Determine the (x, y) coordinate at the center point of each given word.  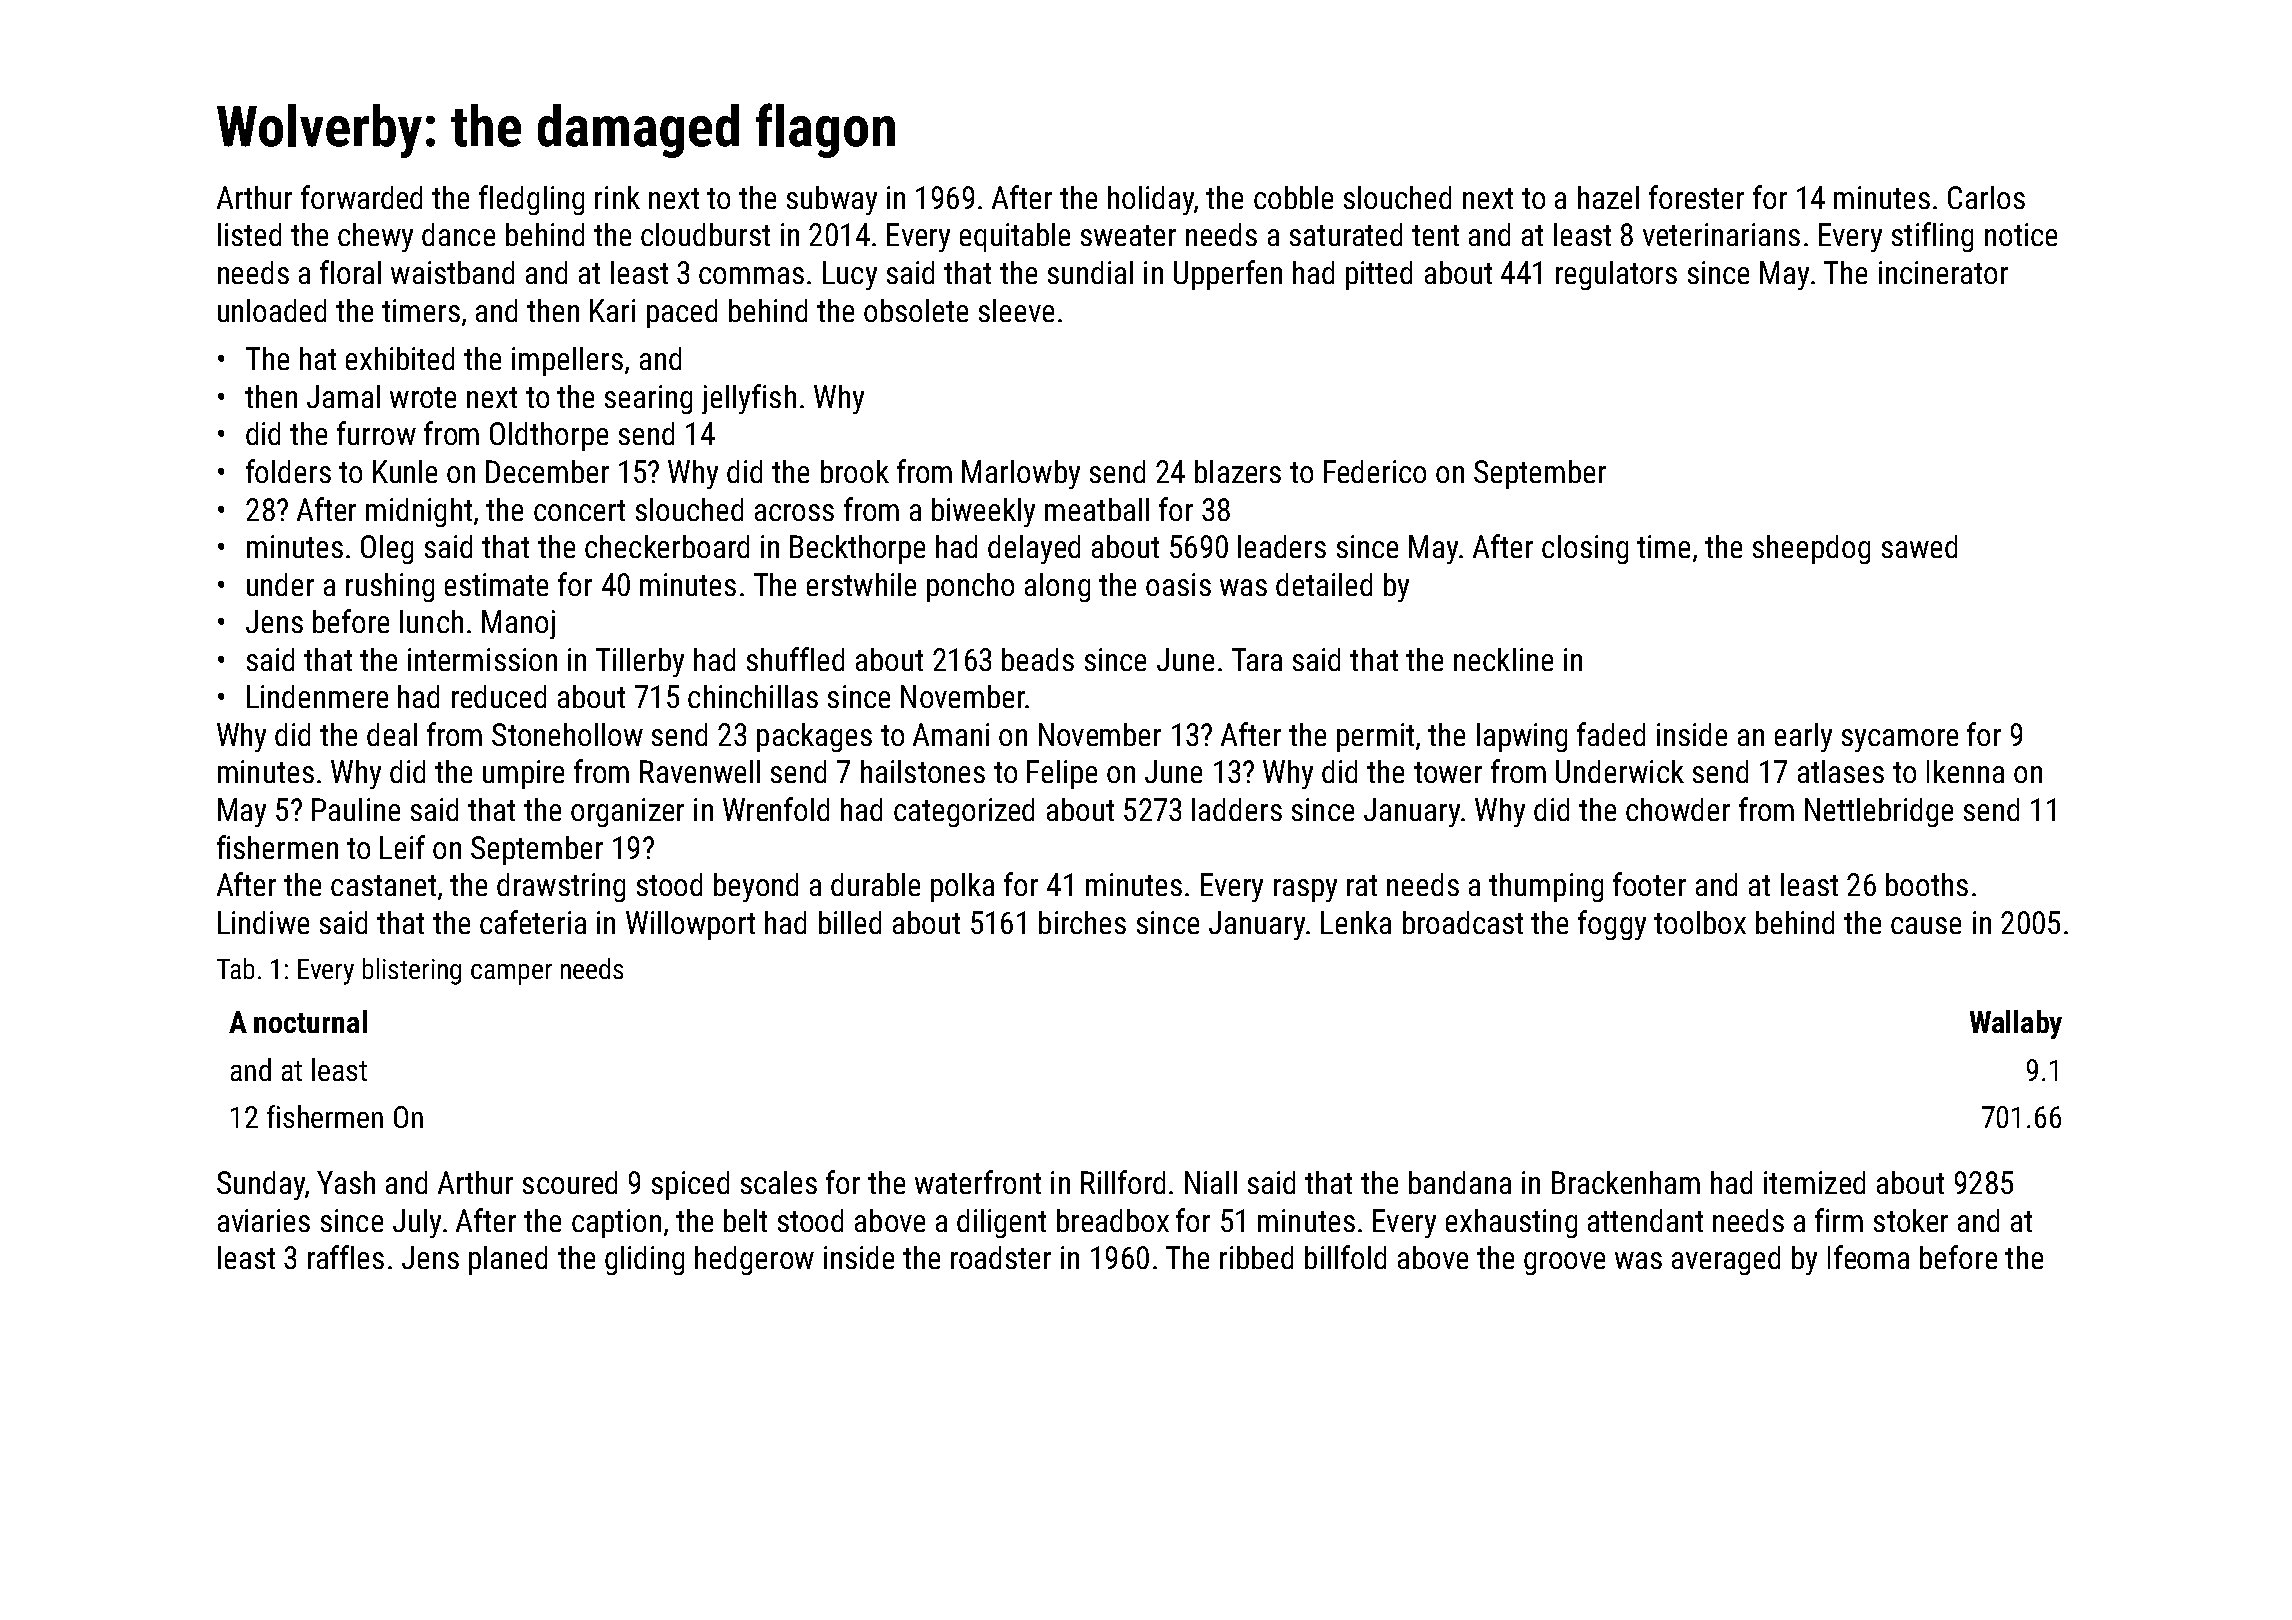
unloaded (272, 310)
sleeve (1016, 310)
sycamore (1900, 740)
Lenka (1356, 922)
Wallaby (2016, 1024)
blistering (412, 971)
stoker (1911, 1220)
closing (1585, 549)
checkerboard (667, 546)
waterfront (978, 1182)
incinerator (1943, 272)
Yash (346, 1182)
